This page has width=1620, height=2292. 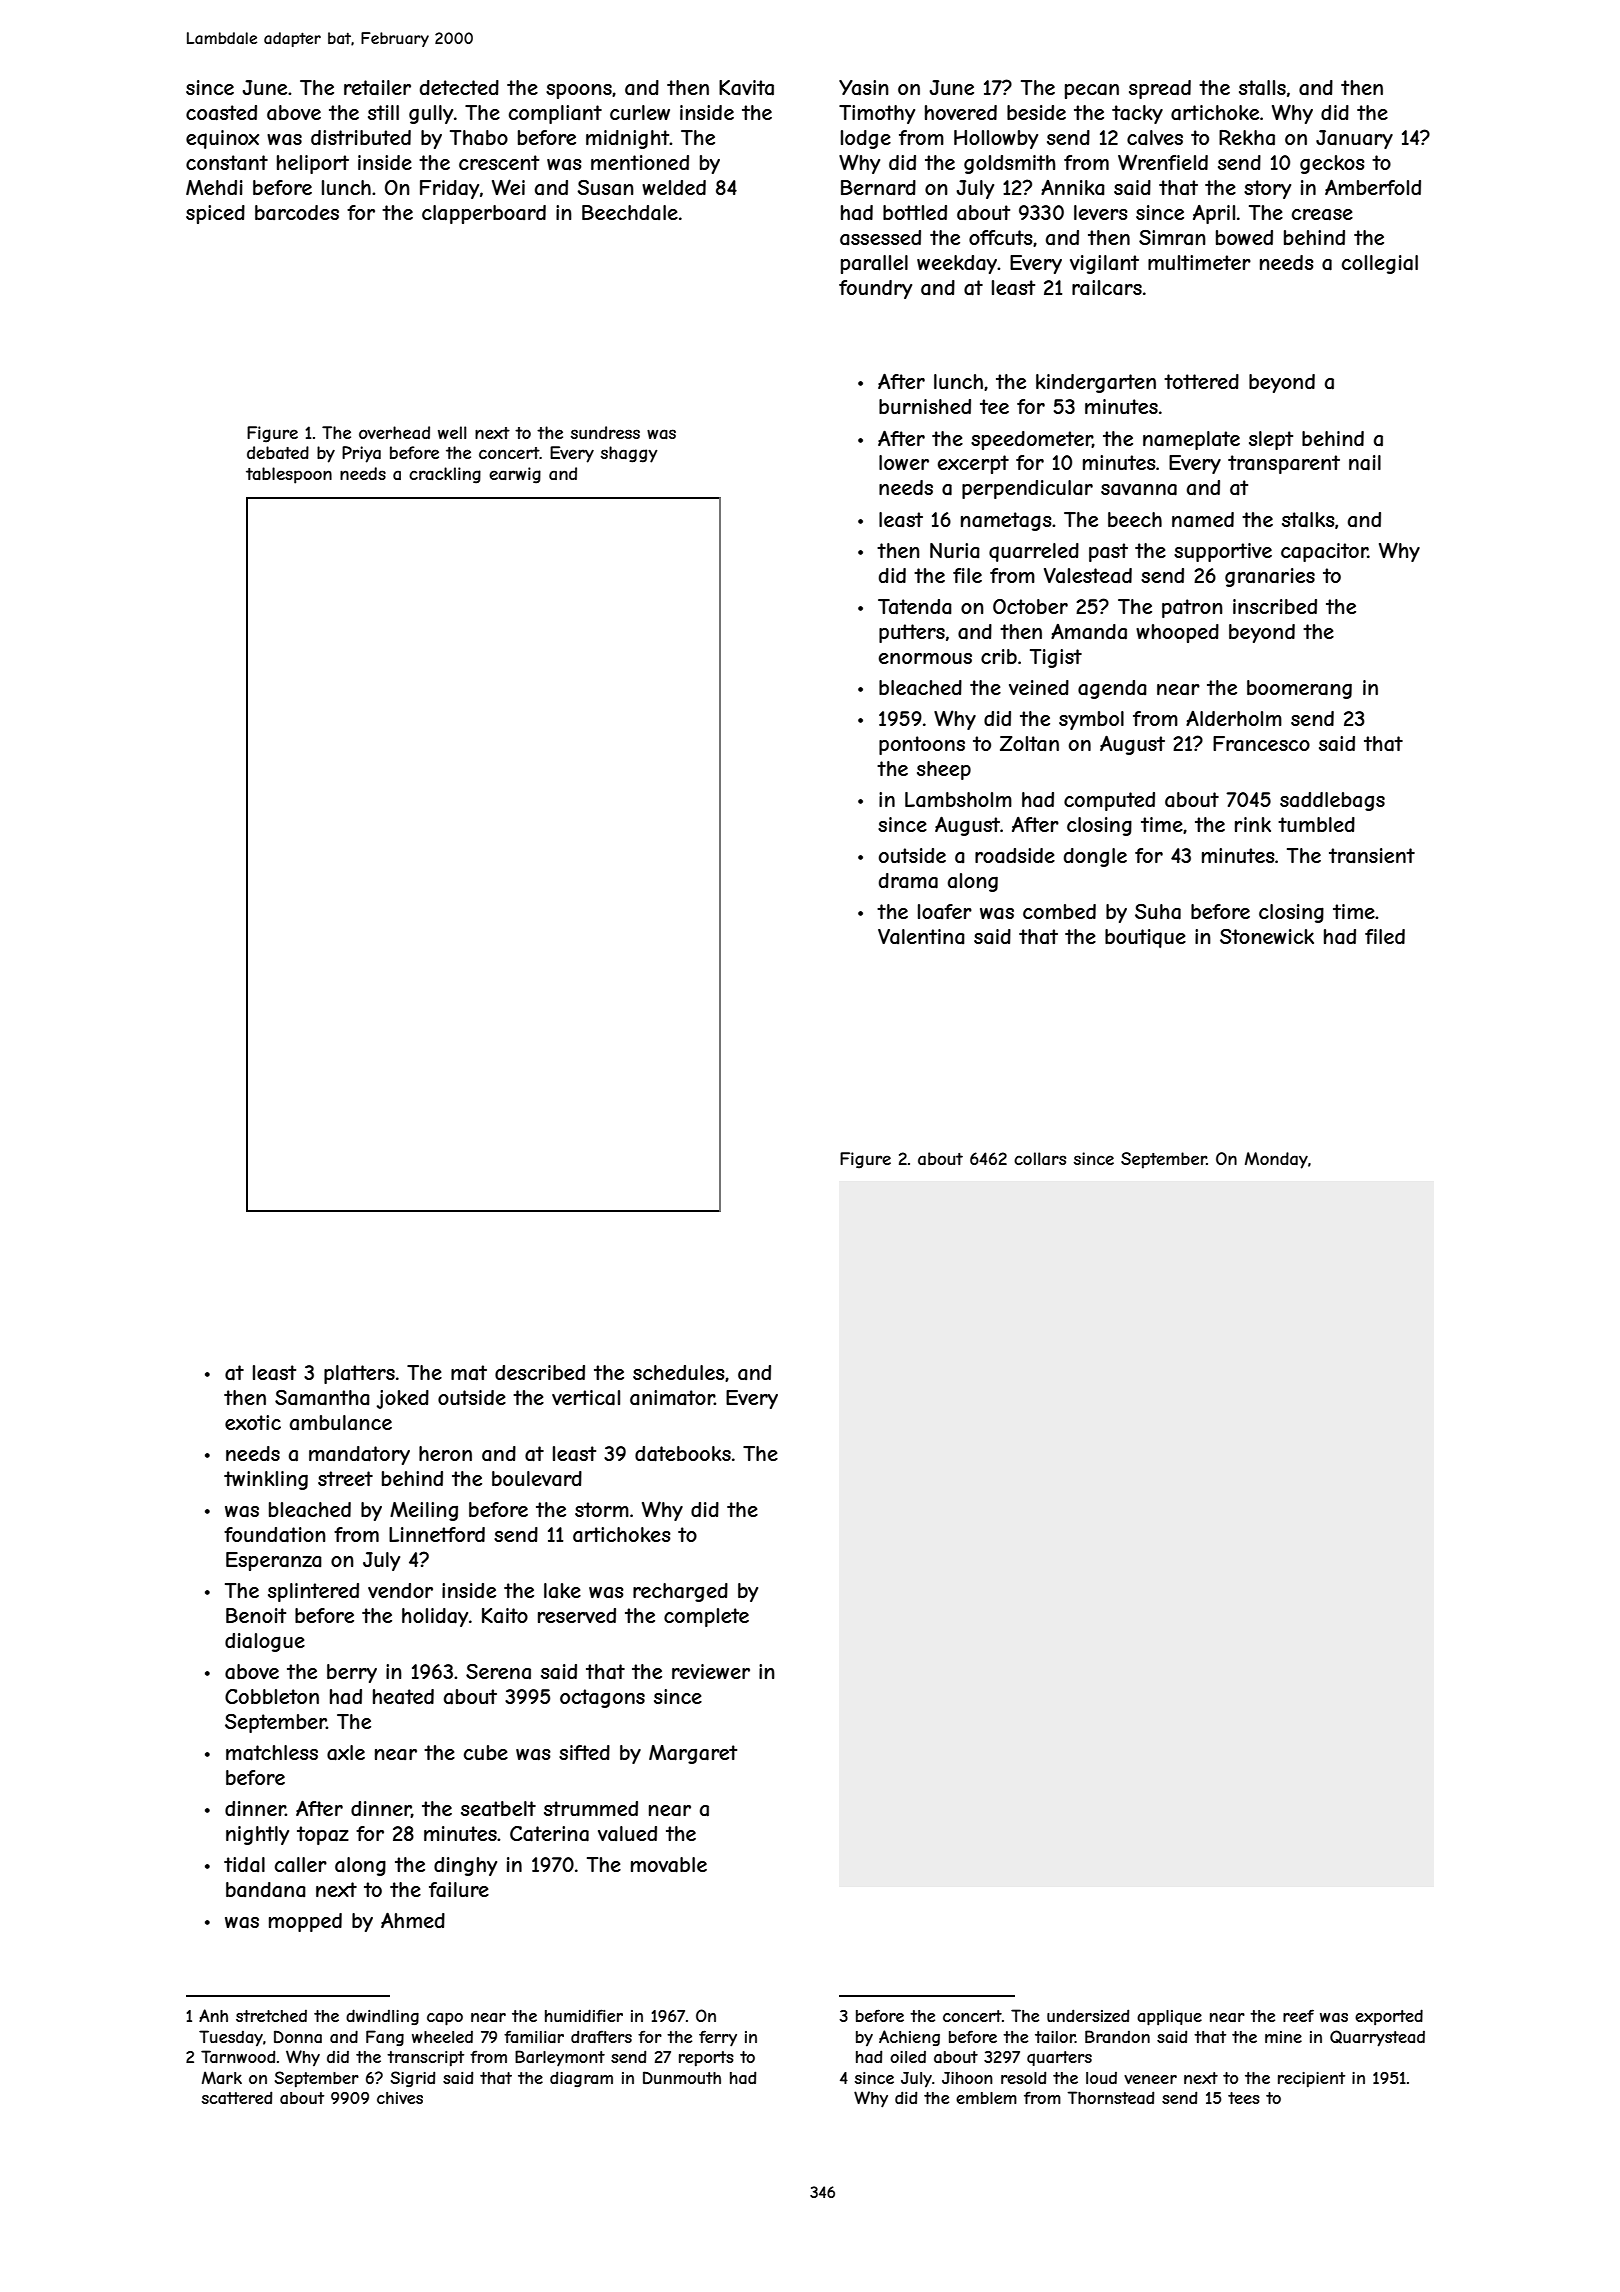 I want to click on retailer, so click(x=377, y=88).
